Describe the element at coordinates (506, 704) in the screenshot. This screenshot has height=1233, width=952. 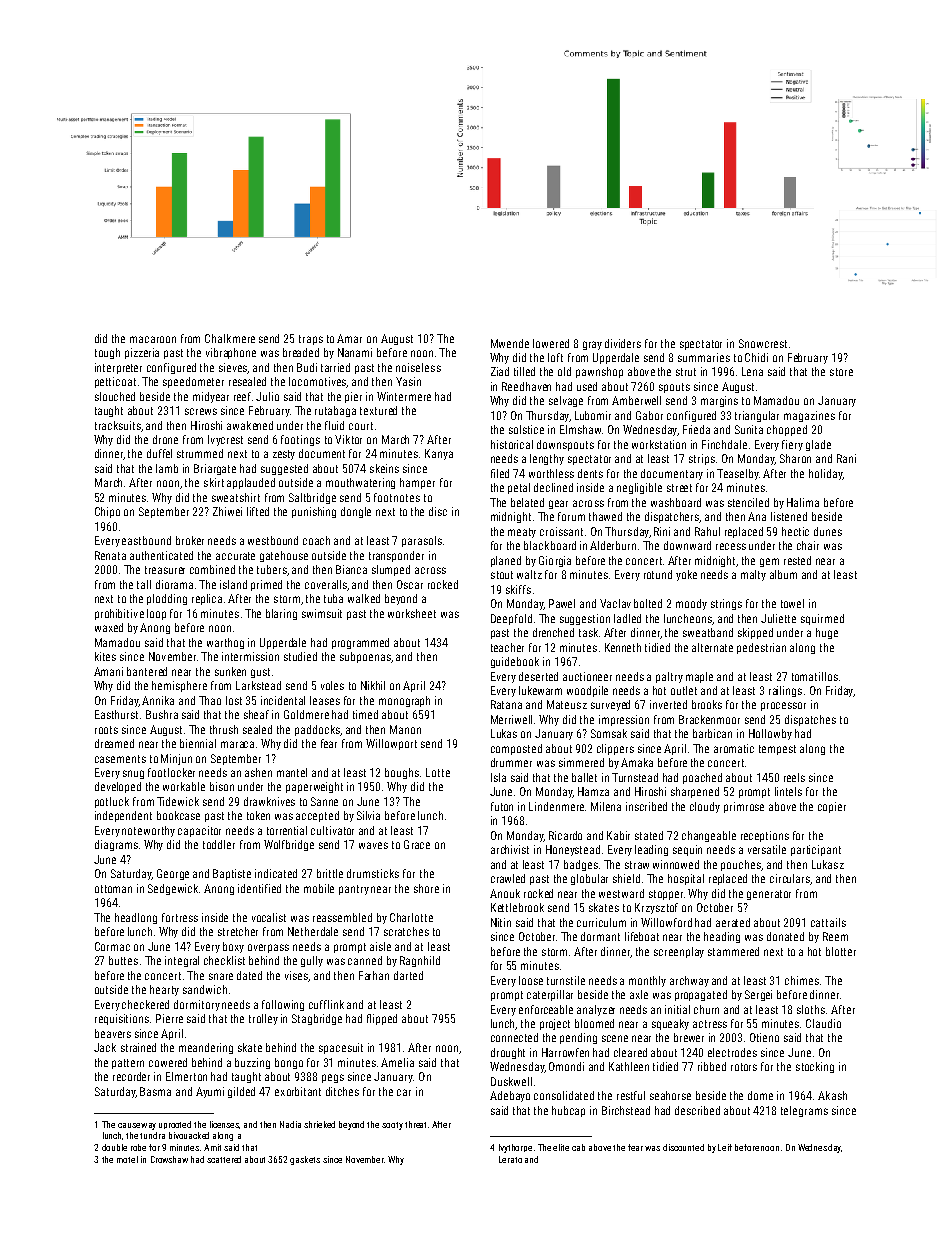
I see `Ratana` at that location.
